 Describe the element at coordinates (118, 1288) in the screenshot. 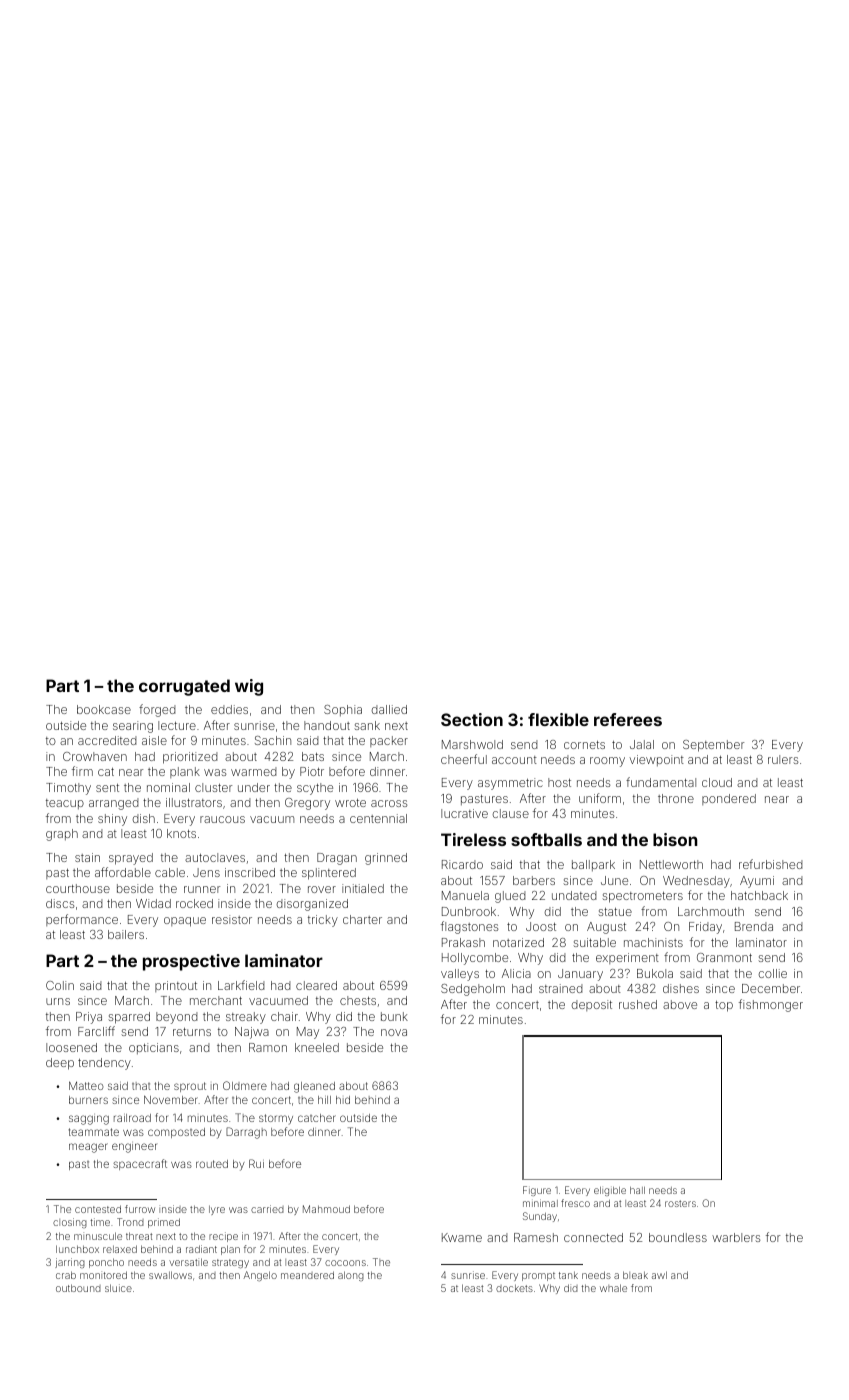

I see `sluice` at that location.
